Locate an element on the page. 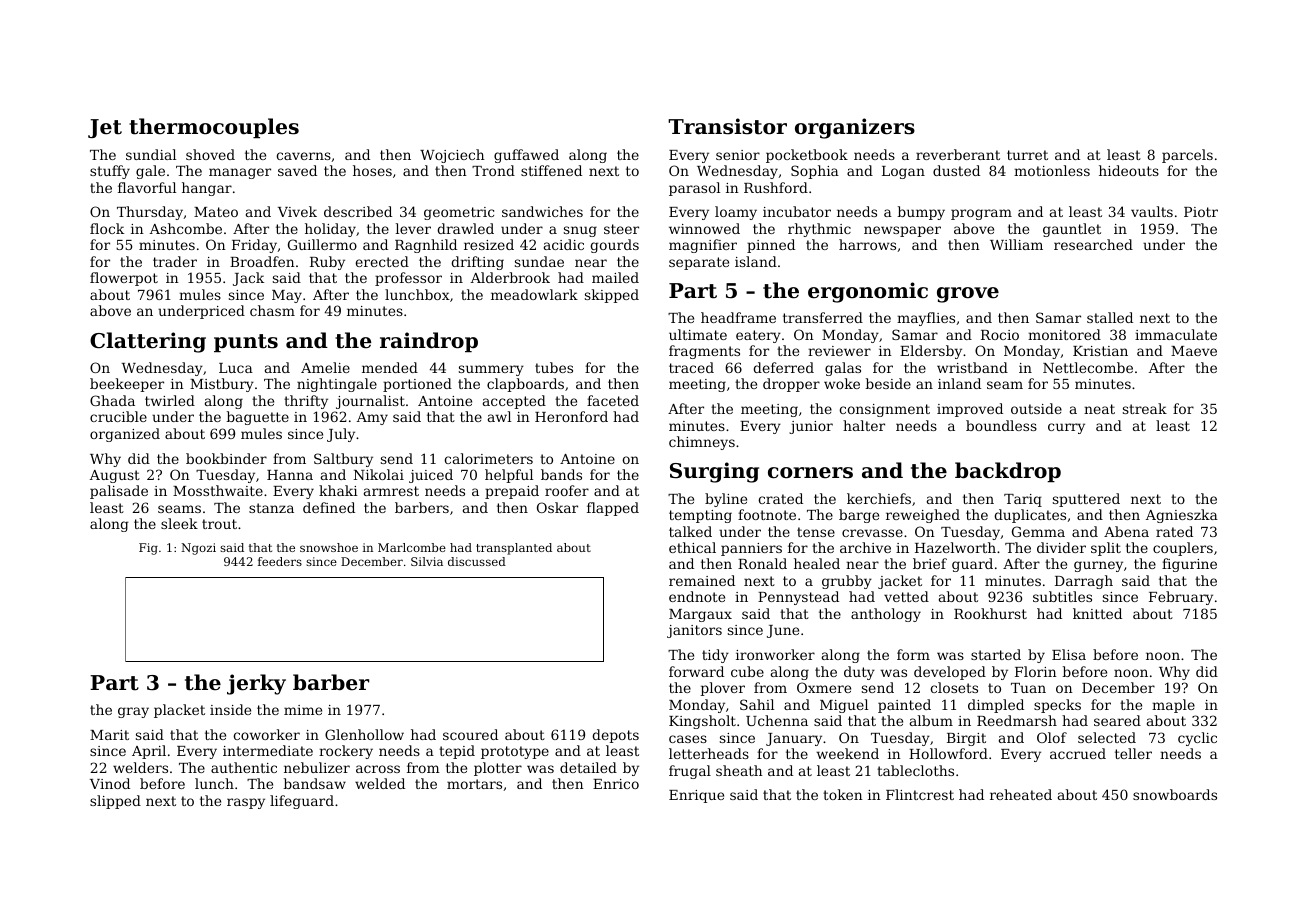  Margaux is located at coordinates (700, 615).
